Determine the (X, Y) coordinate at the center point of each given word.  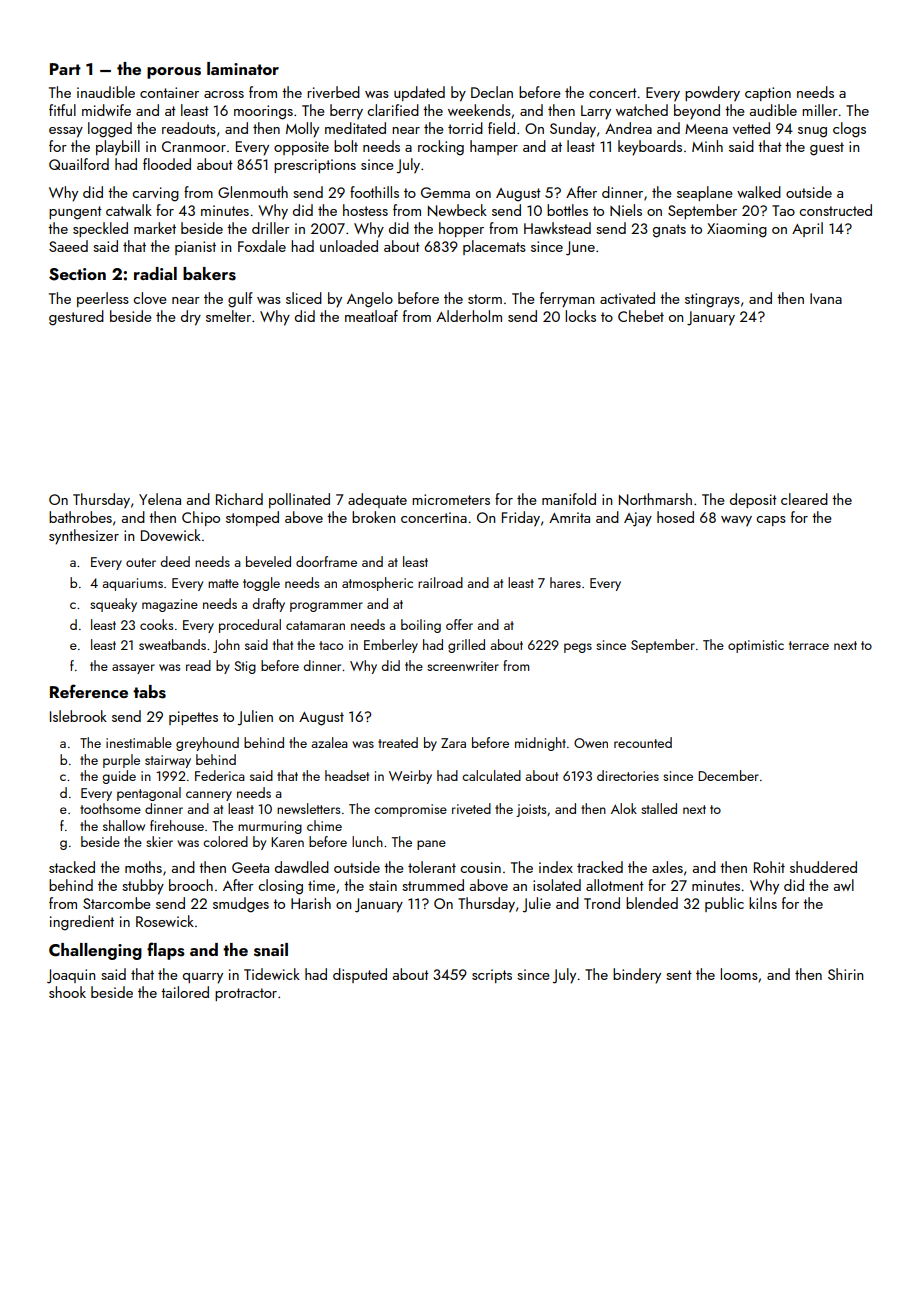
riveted (471, 808)
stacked (72, 867)
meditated (355, 128)
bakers (209, 274)
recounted (643, 742)
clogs (849, 130)
